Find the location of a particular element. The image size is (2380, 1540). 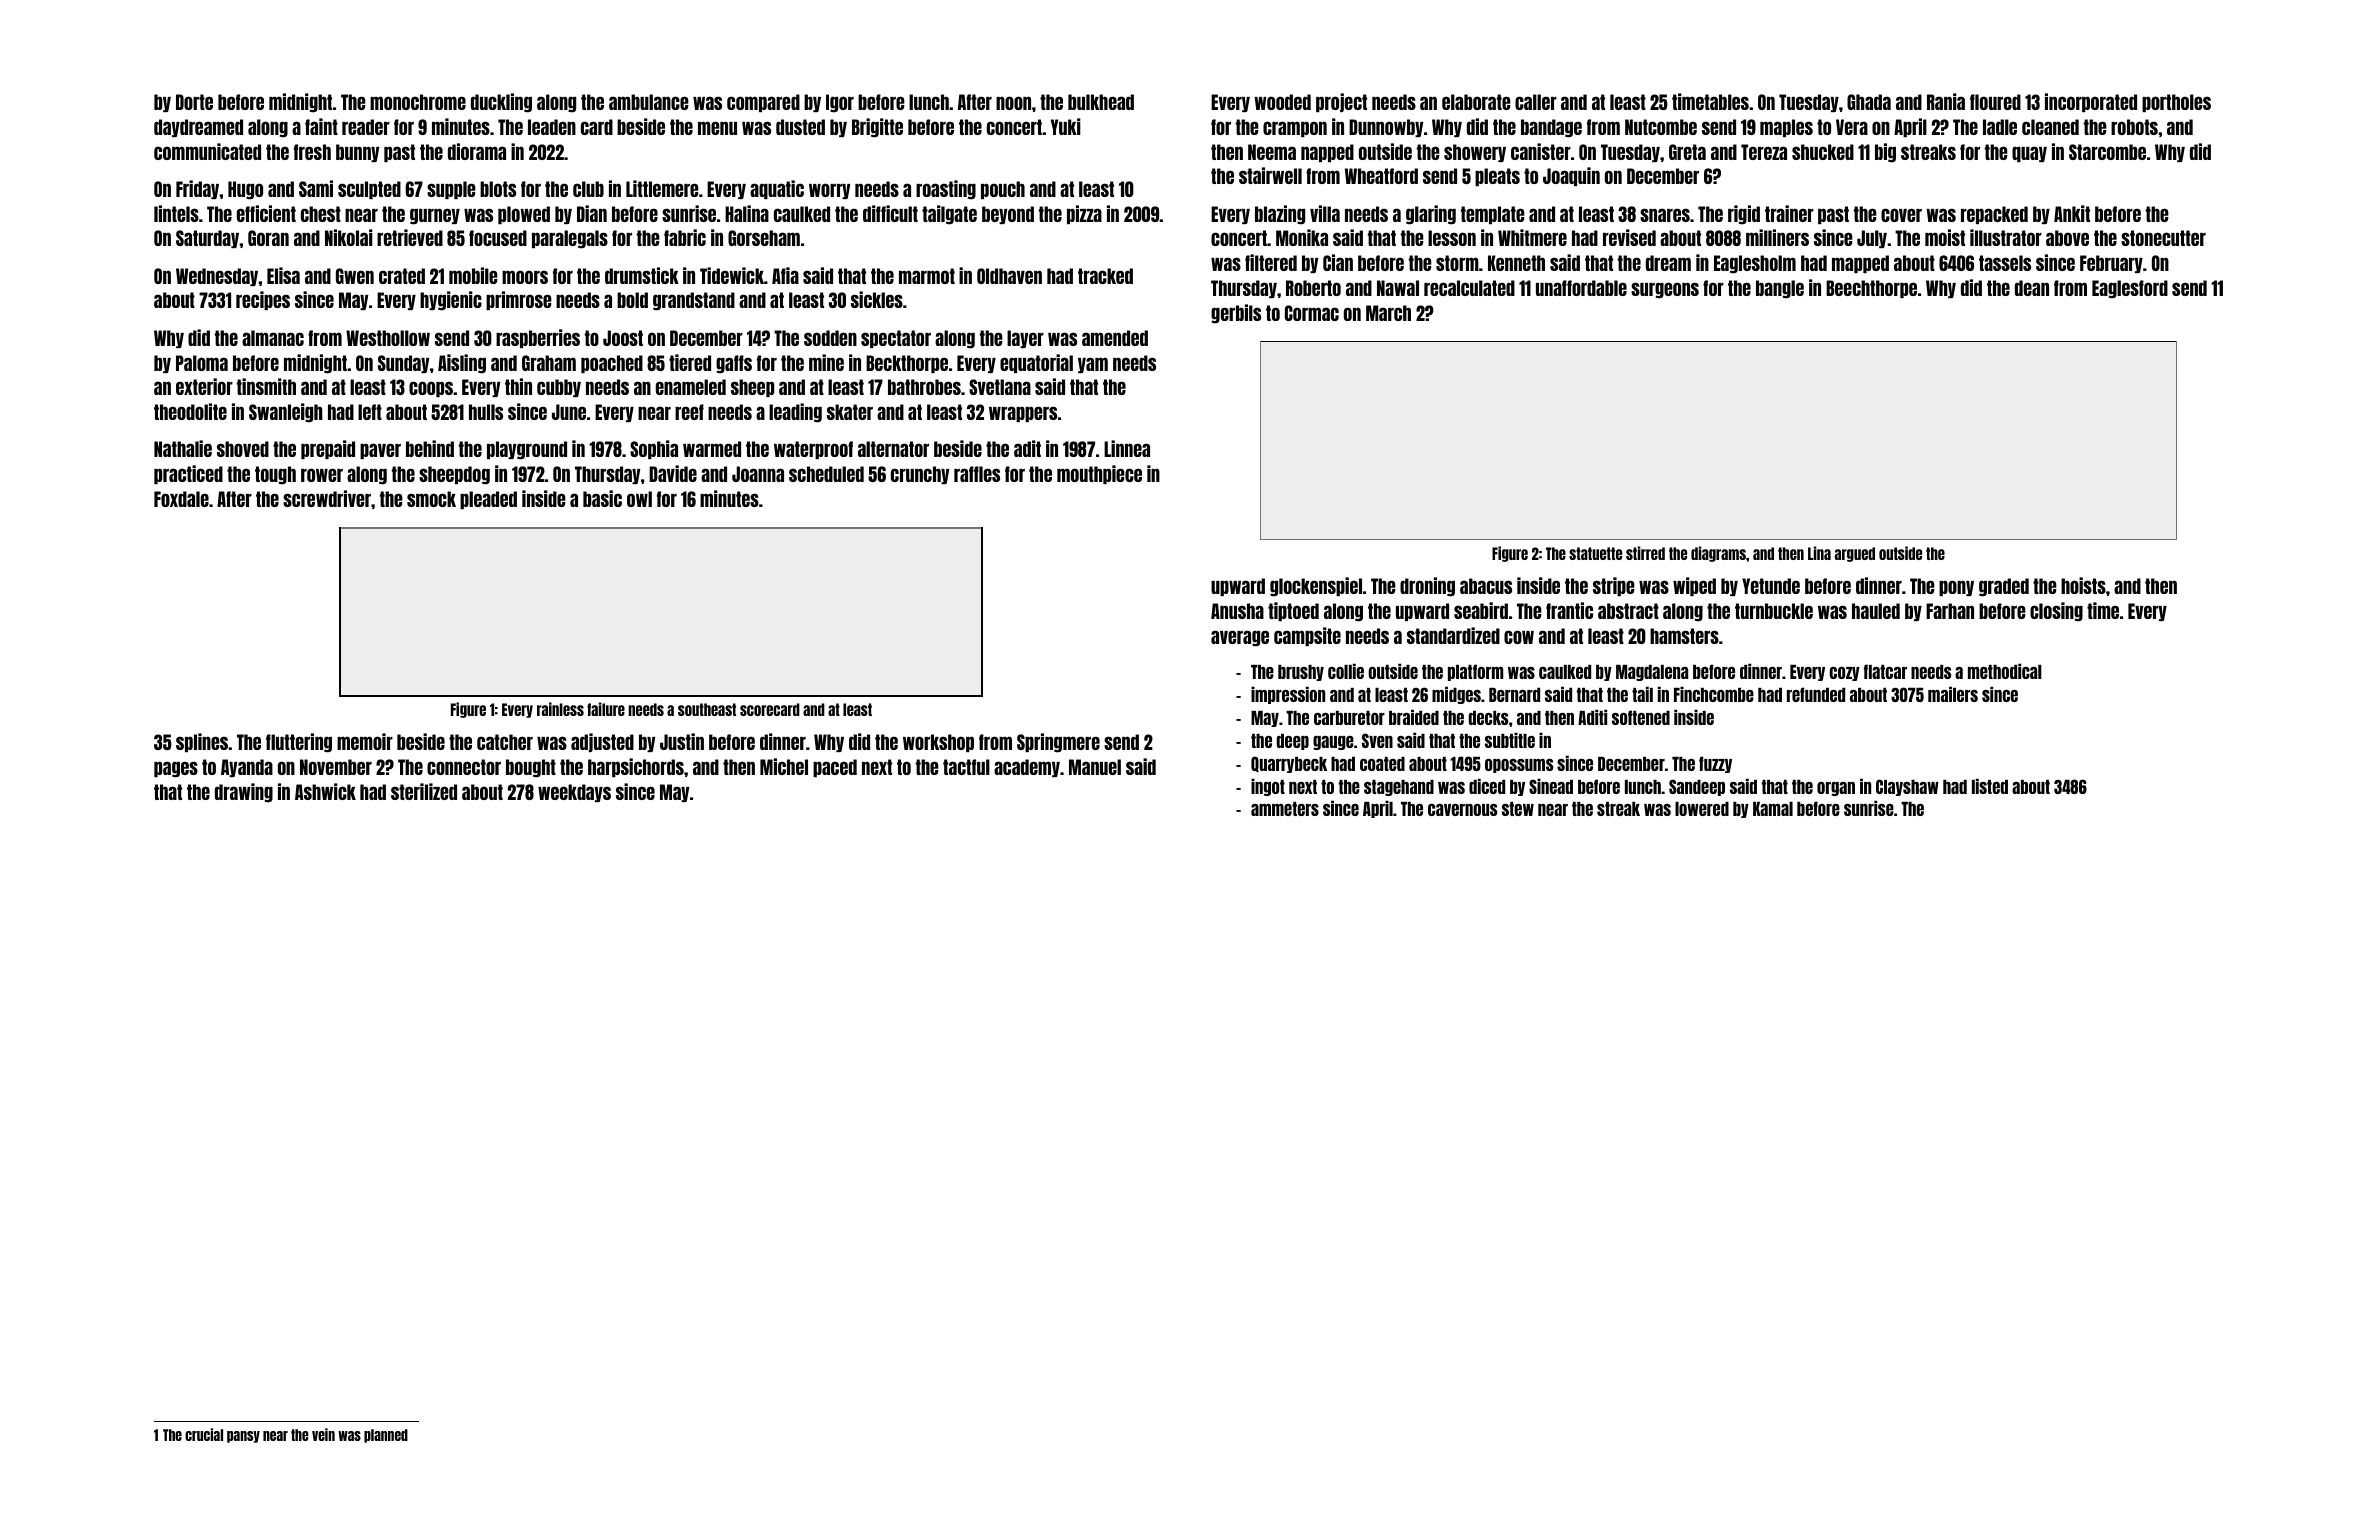

rigid is located at coordinates (1744, 215).
